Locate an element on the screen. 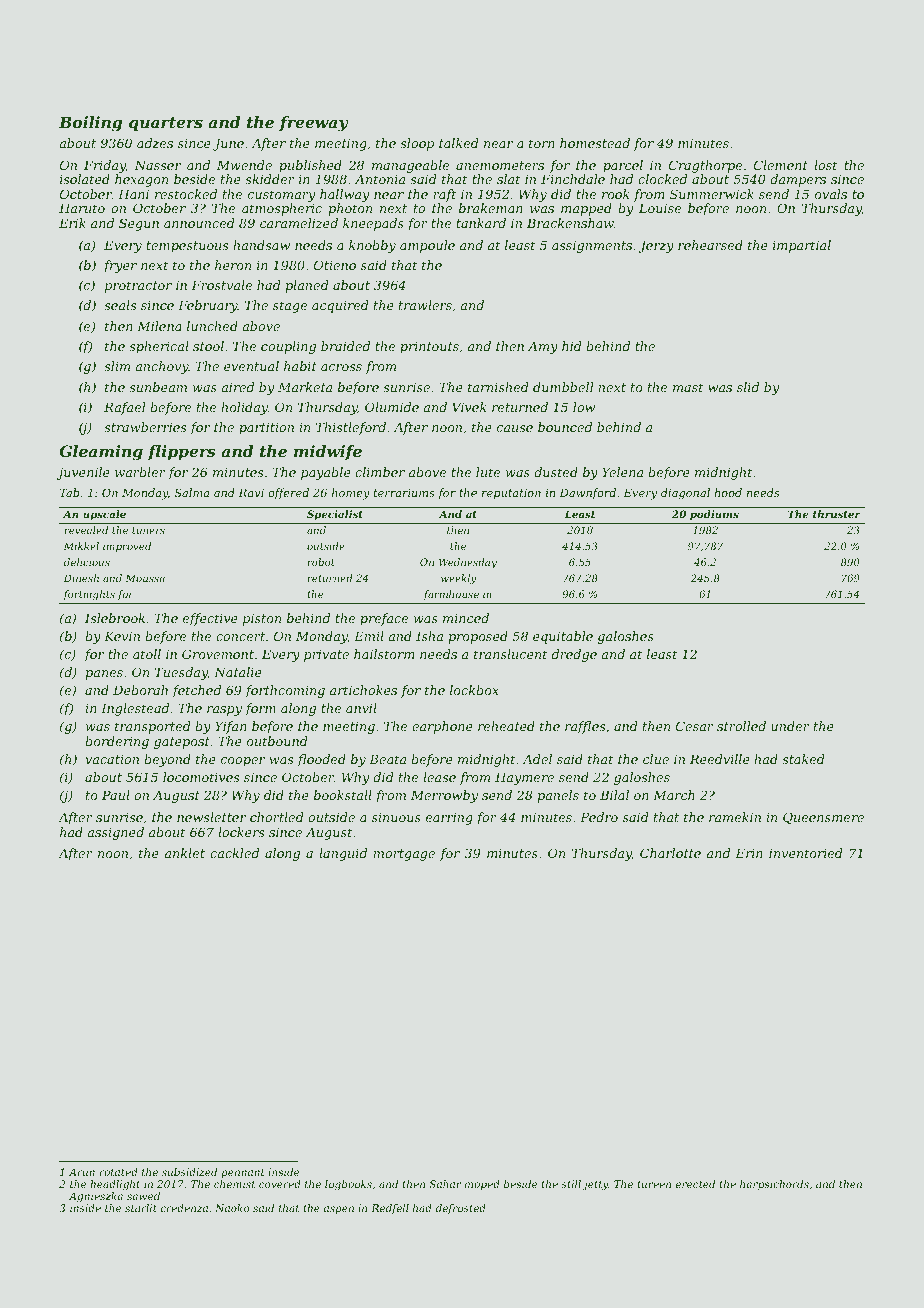 Image resolution: width=924 pixels, height=1308 pixels. lost is located at coordinates (825, 165).
